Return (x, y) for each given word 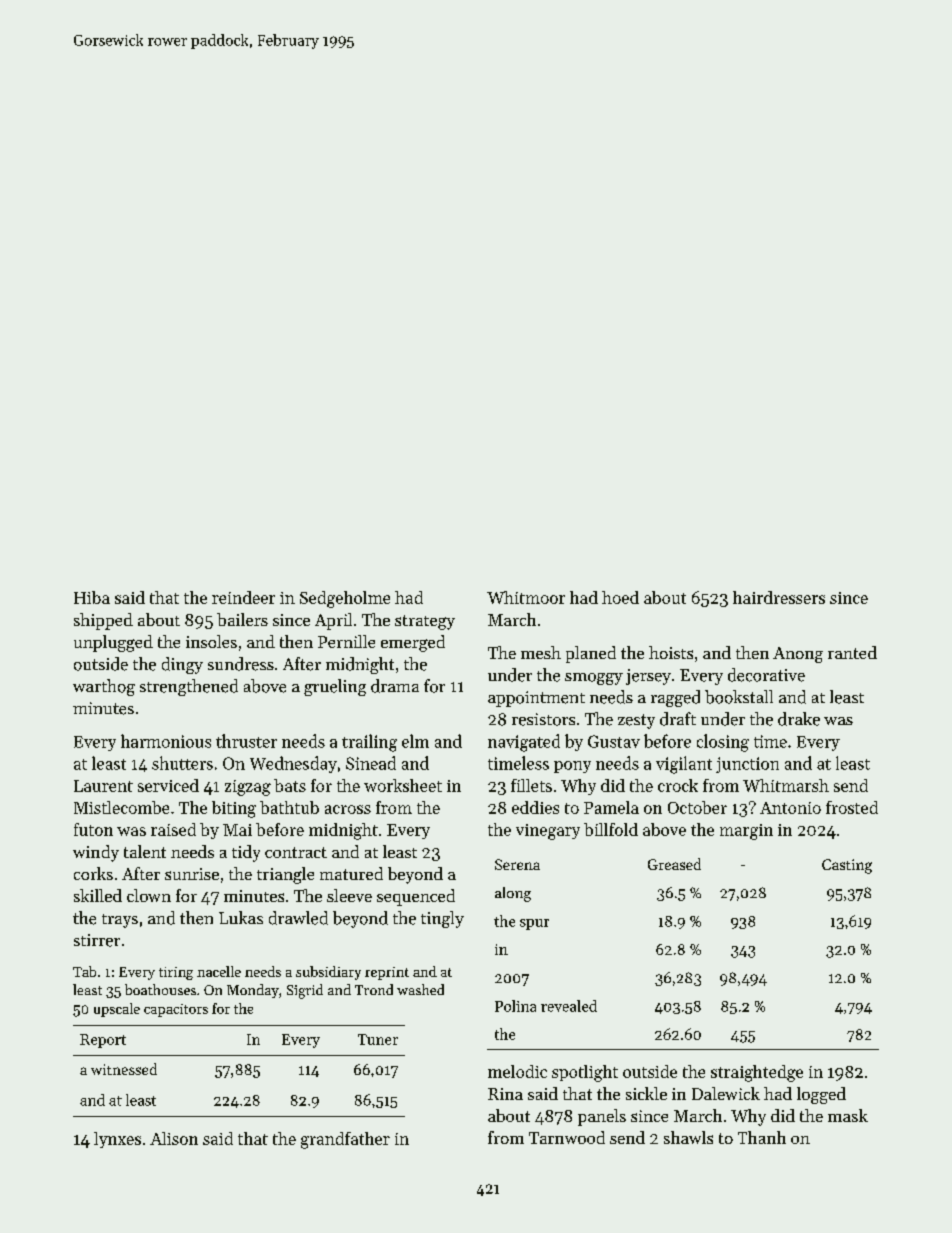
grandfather (345, 1140)
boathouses (160, 989)
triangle (285, 875)
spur (534, 924)
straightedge (757, 1073)
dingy (182, 665)
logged (821, 1095)
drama (395, 686)
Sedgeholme (345, 599)
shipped (103, 621)
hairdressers (779, 597)
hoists (671, 652)
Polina (515, 1006)
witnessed (124, 1069)
